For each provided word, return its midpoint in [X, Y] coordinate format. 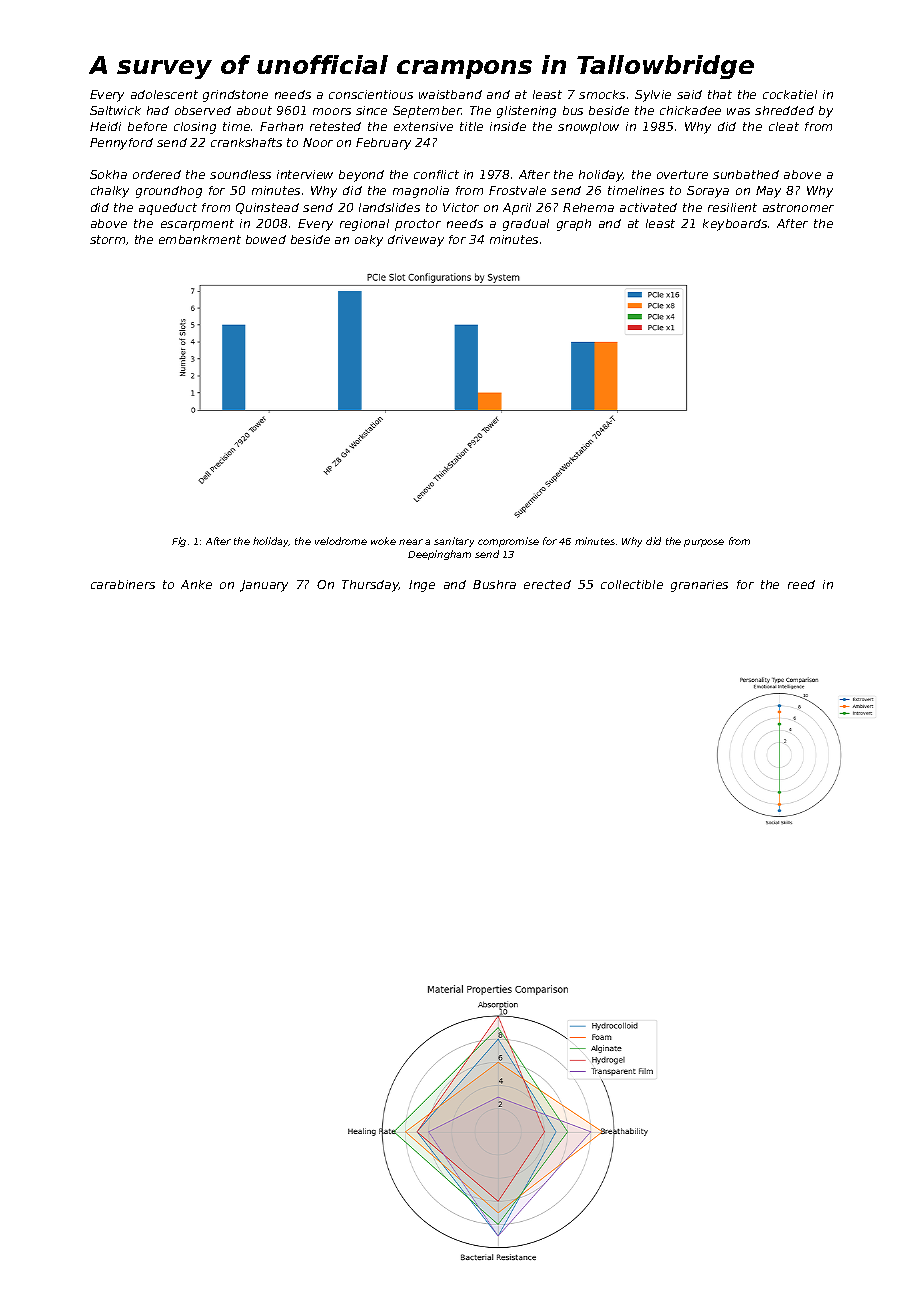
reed [801, 584]
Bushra [494, 584]
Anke [196, 584]
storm [107, 239]
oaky [369, 241]
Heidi [105, 126]
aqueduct [168, 209]
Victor [461, 207]
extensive [423, 126]
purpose [704, 543]
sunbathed [746, 174]
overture [682, 174]
